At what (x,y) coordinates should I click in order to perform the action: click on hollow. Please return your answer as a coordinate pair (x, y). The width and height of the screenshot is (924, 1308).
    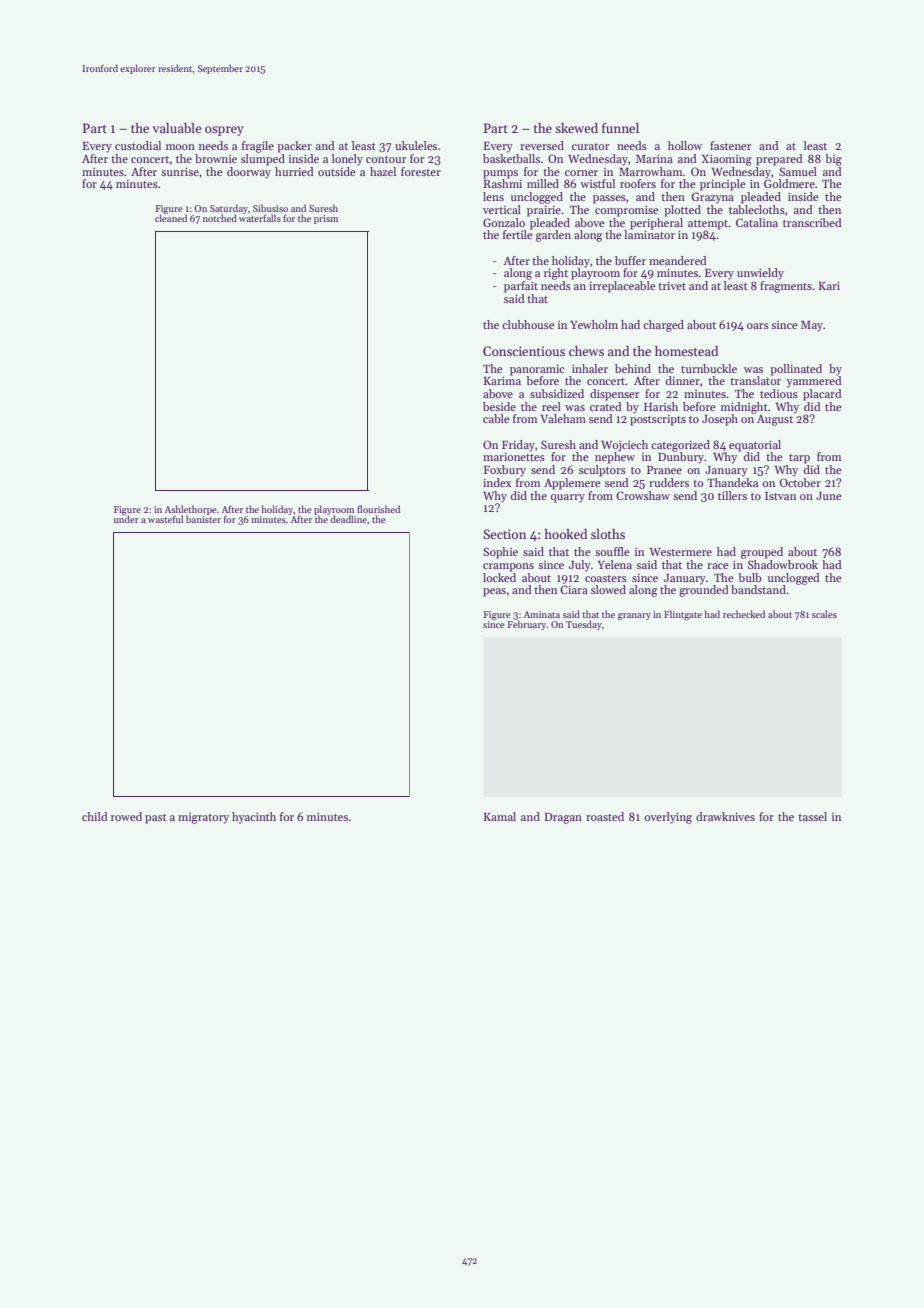
    Looking at the image, I should click on (685, 145).
